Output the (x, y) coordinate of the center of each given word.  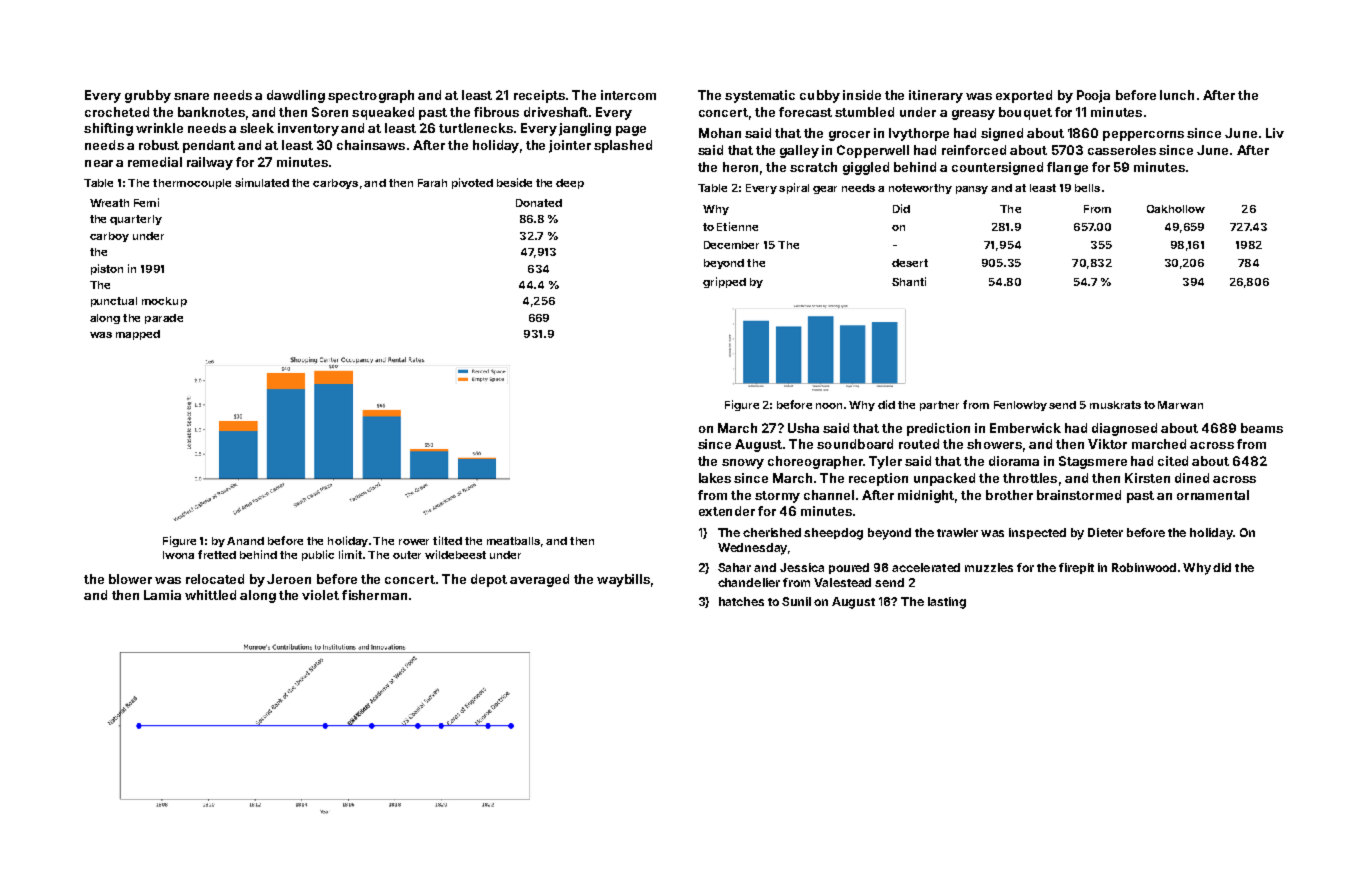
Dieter (1105, 532)
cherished (772, 532)
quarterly (136, 220)
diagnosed (1124, 429)
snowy (743, 464)
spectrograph (371, 96)
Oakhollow (1176, 209)
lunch (1177, 95)
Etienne (737, 226)
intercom (628, 95)
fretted (217, 554)
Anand (245, 541)
